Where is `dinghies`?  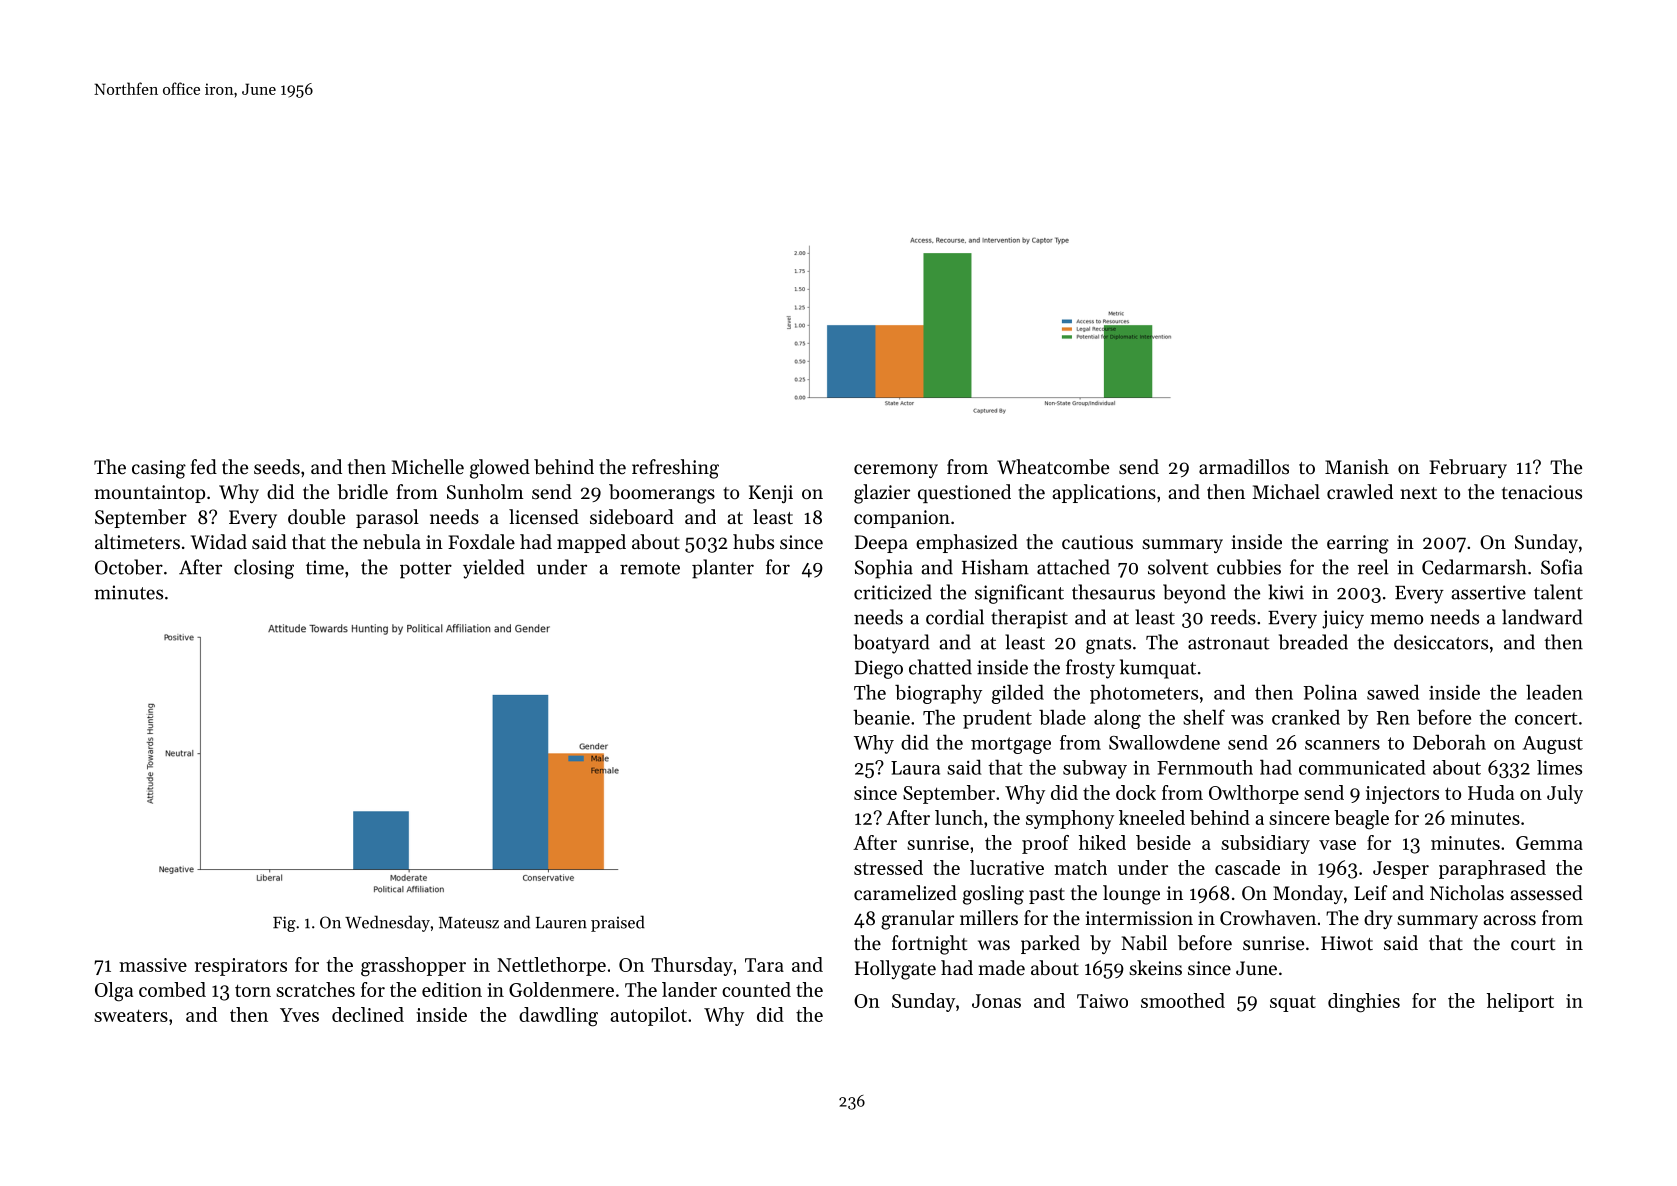 dinghies is located at coordinates (1364, 1003).
